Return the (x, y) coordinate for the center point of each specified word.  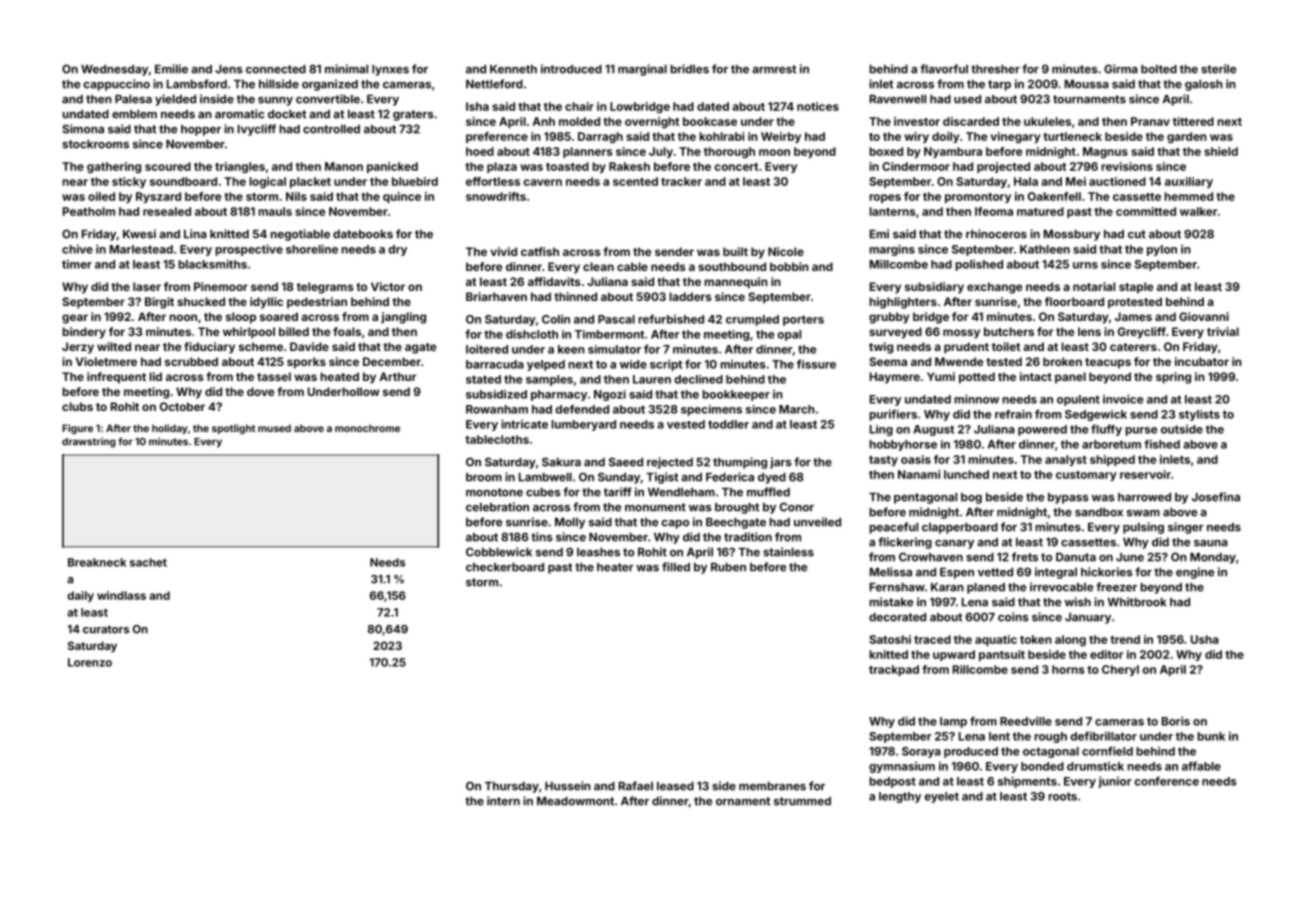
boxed (886, 151)
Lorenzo (90, 662)
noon (183, 317)
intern (503, 801)
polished (979, 265)
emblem (134, 114)
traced (932, 639)
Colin (556, 319)
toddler (728, 424)
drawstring (89, 442)
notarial (1094, 286)
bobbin (789, 266)
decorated (897, 617)
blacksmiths (212, 264)
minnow (976, 399)
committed (1146, 211)
